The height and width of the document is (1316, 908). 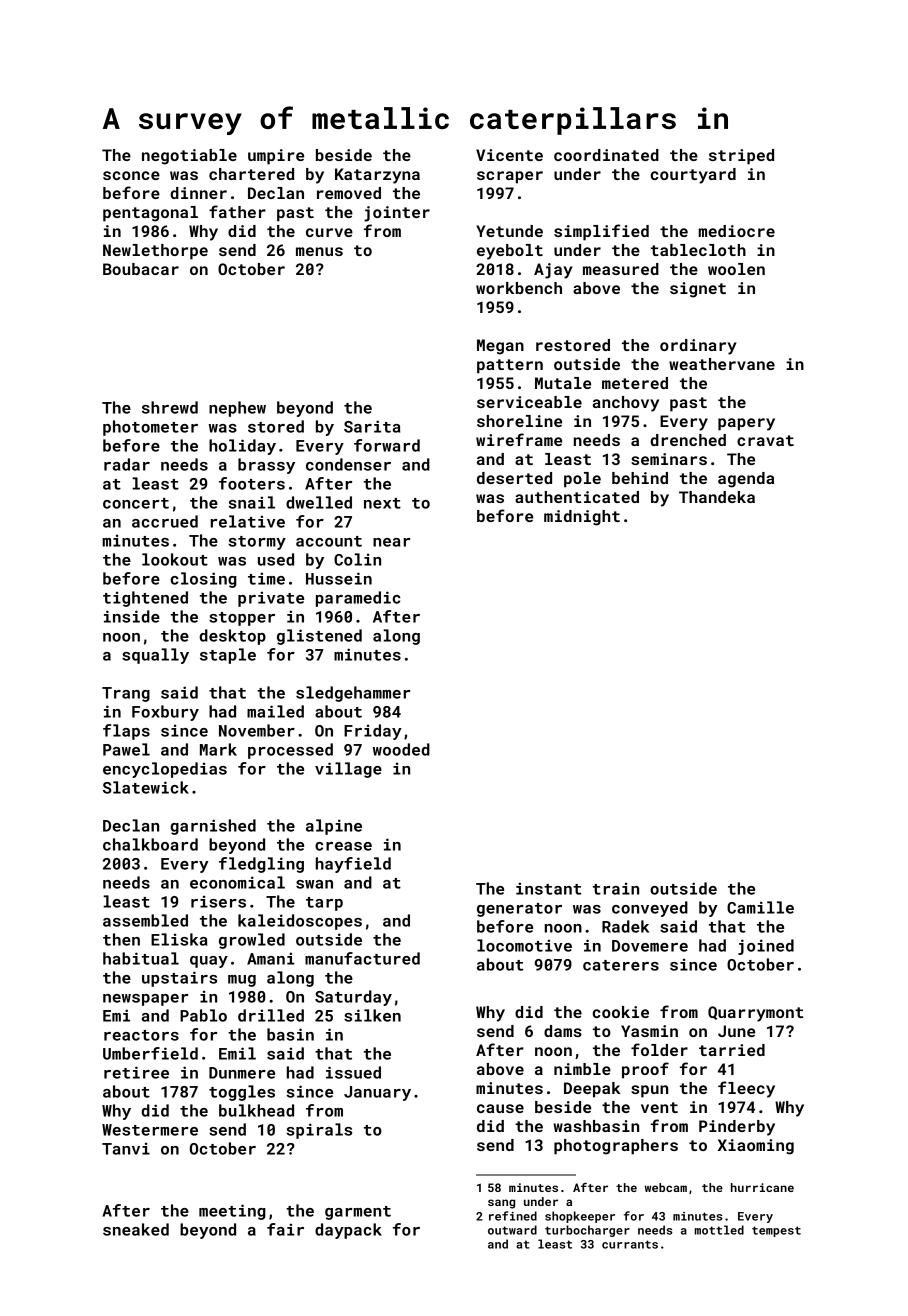 What do you see at coordinates (741, 157) in the document?
I see `striped` at bounding box center [741, 157].
